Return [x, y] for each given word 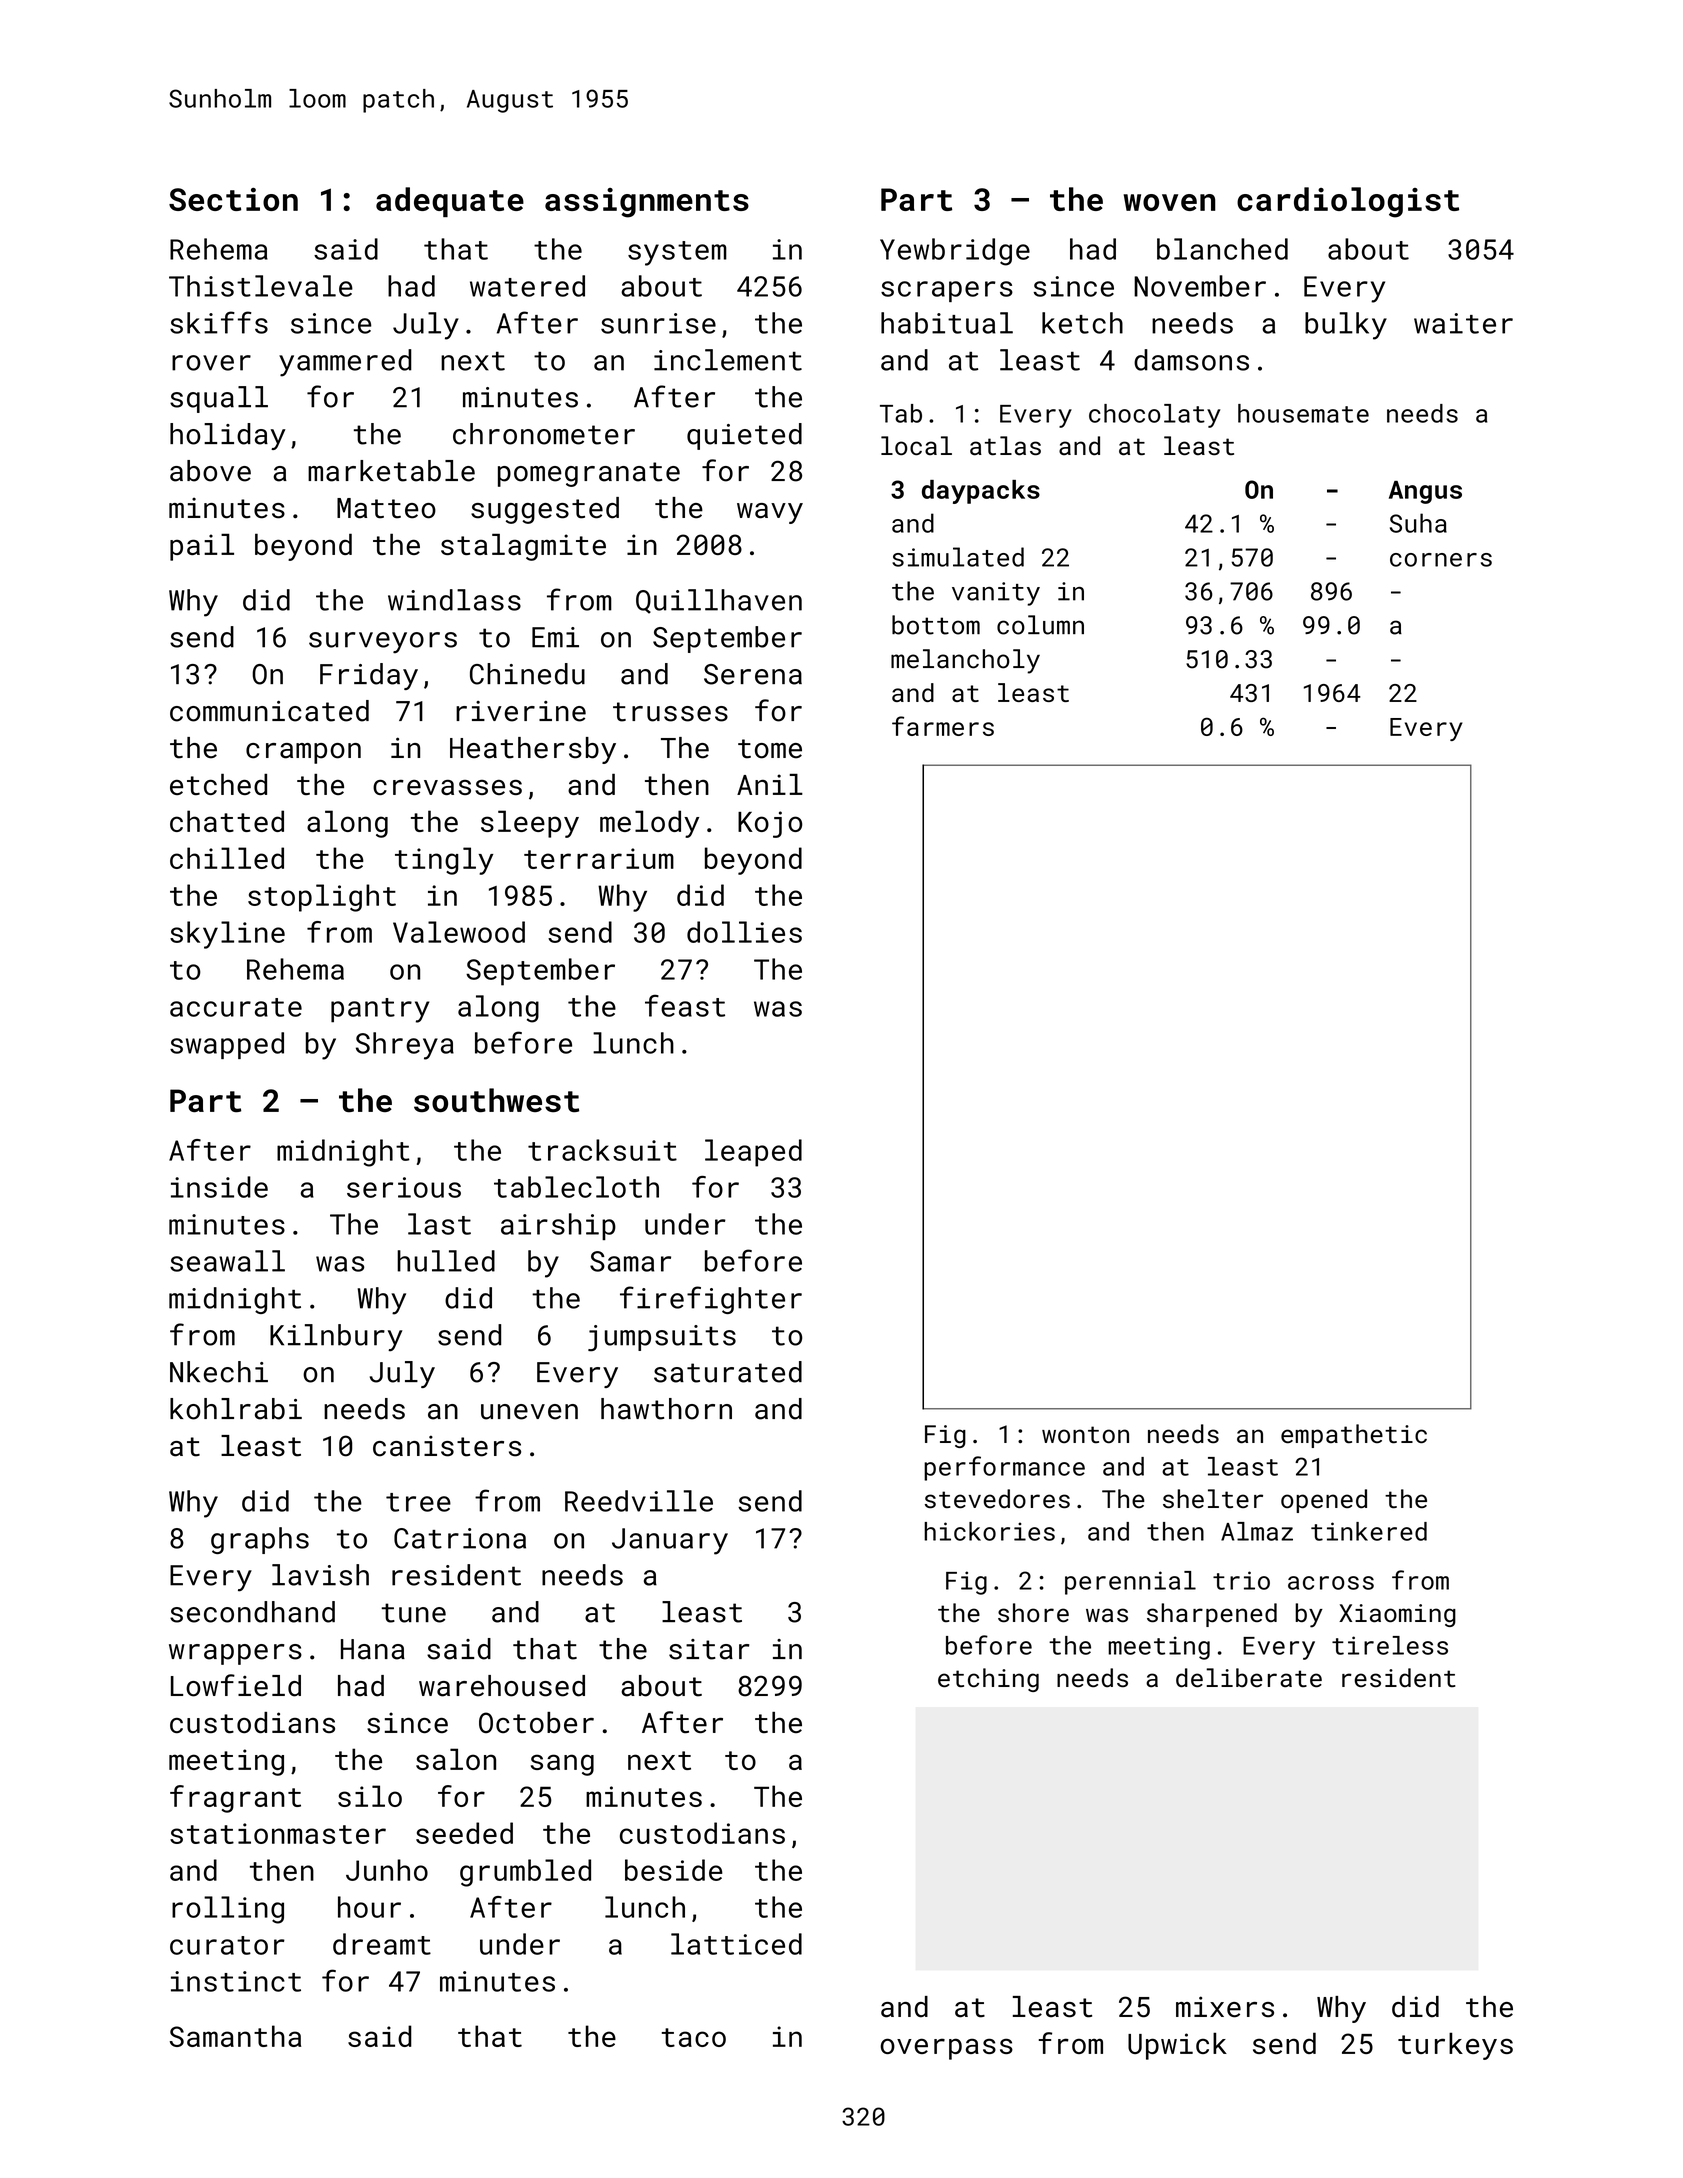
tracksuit [602, 1150]
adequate [450, 202]
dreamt [382, 1944]
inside [219, 1187]
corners [1441, 560]
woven [1170, 202]
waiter [1463, 323]
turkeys [1455, 2046]
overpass [946, 2049]
